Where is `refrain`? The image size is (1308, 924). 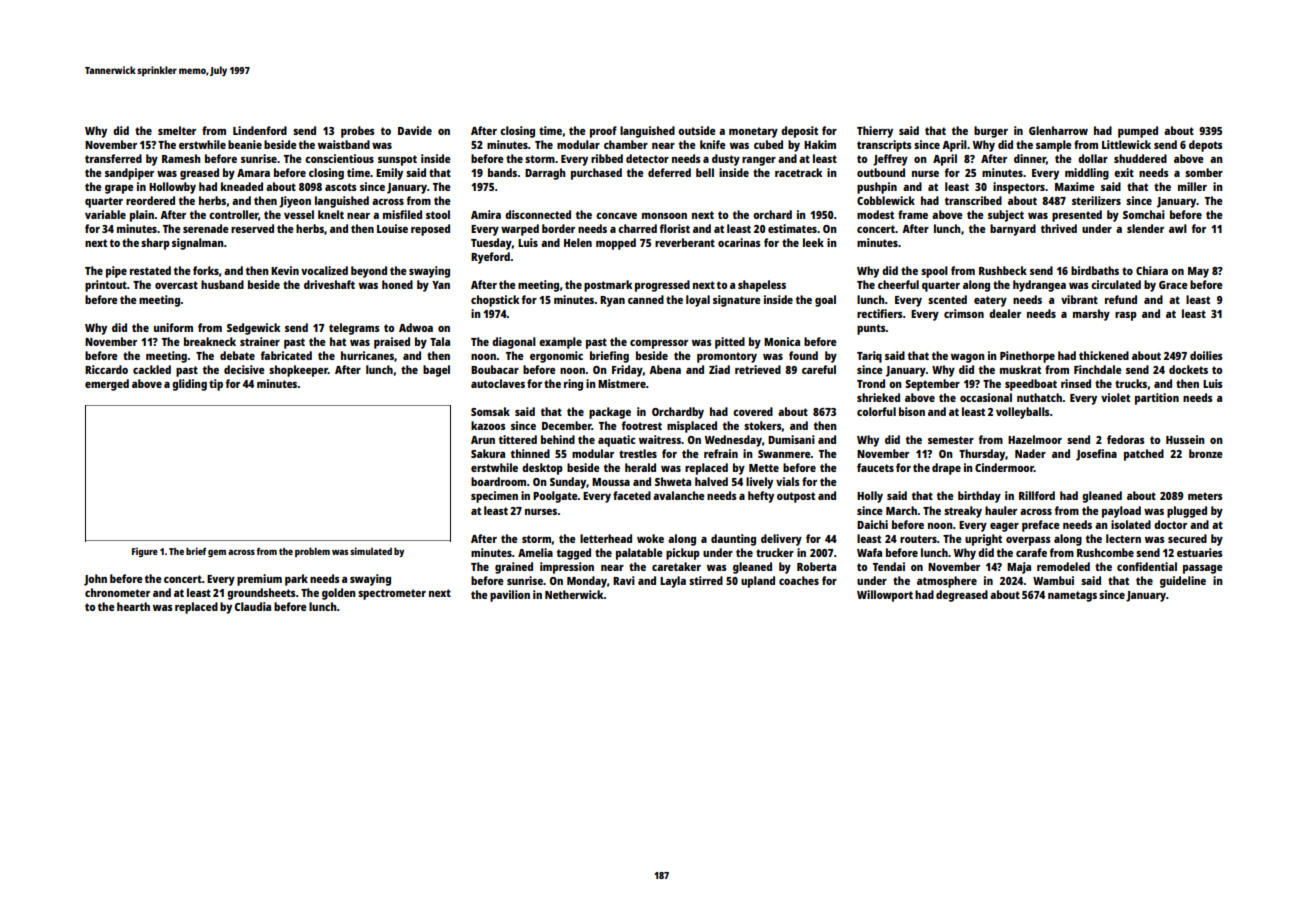 refrain is located at coordinates (721, 453).
